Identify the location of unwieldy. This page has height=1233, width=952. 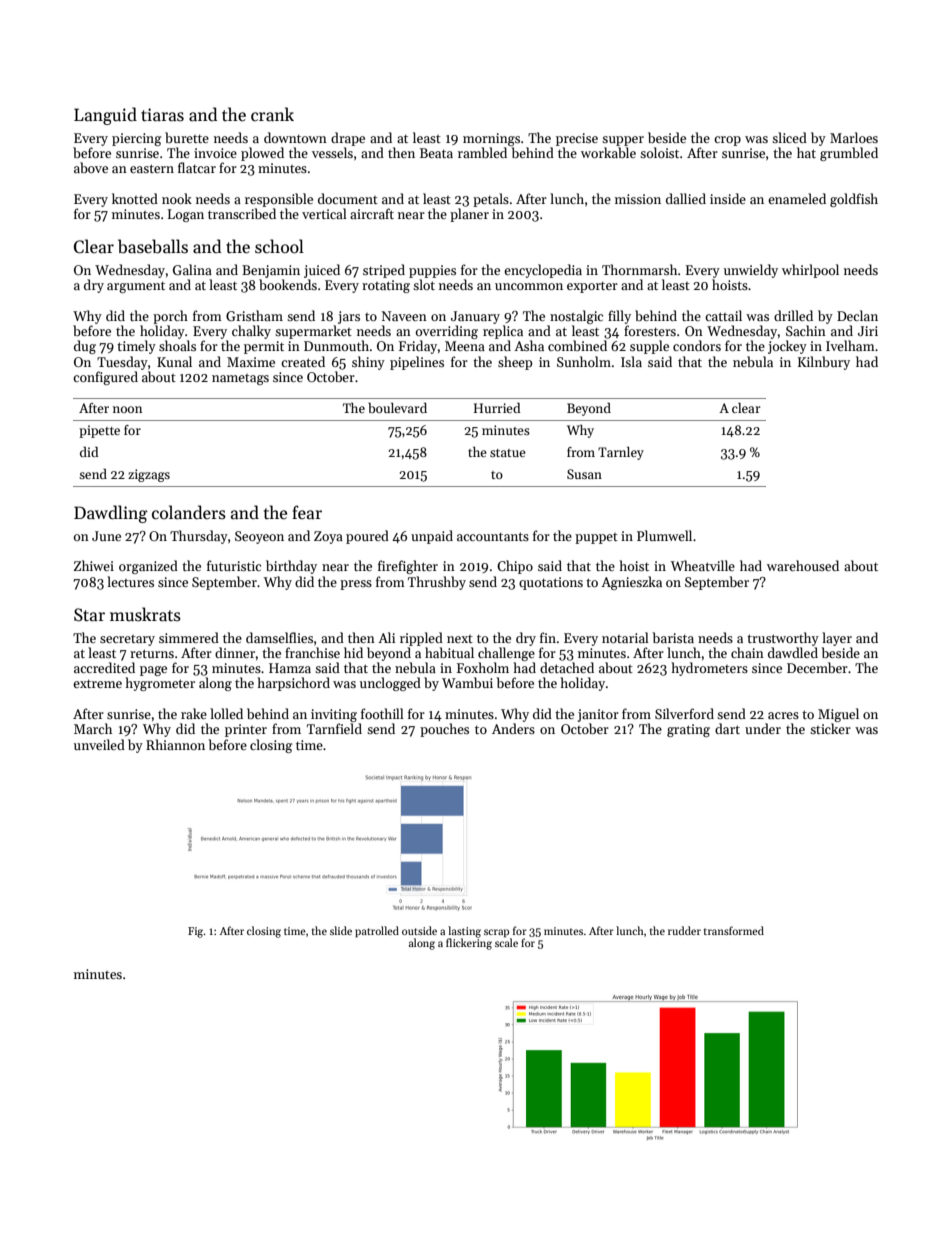
(751, 271).
